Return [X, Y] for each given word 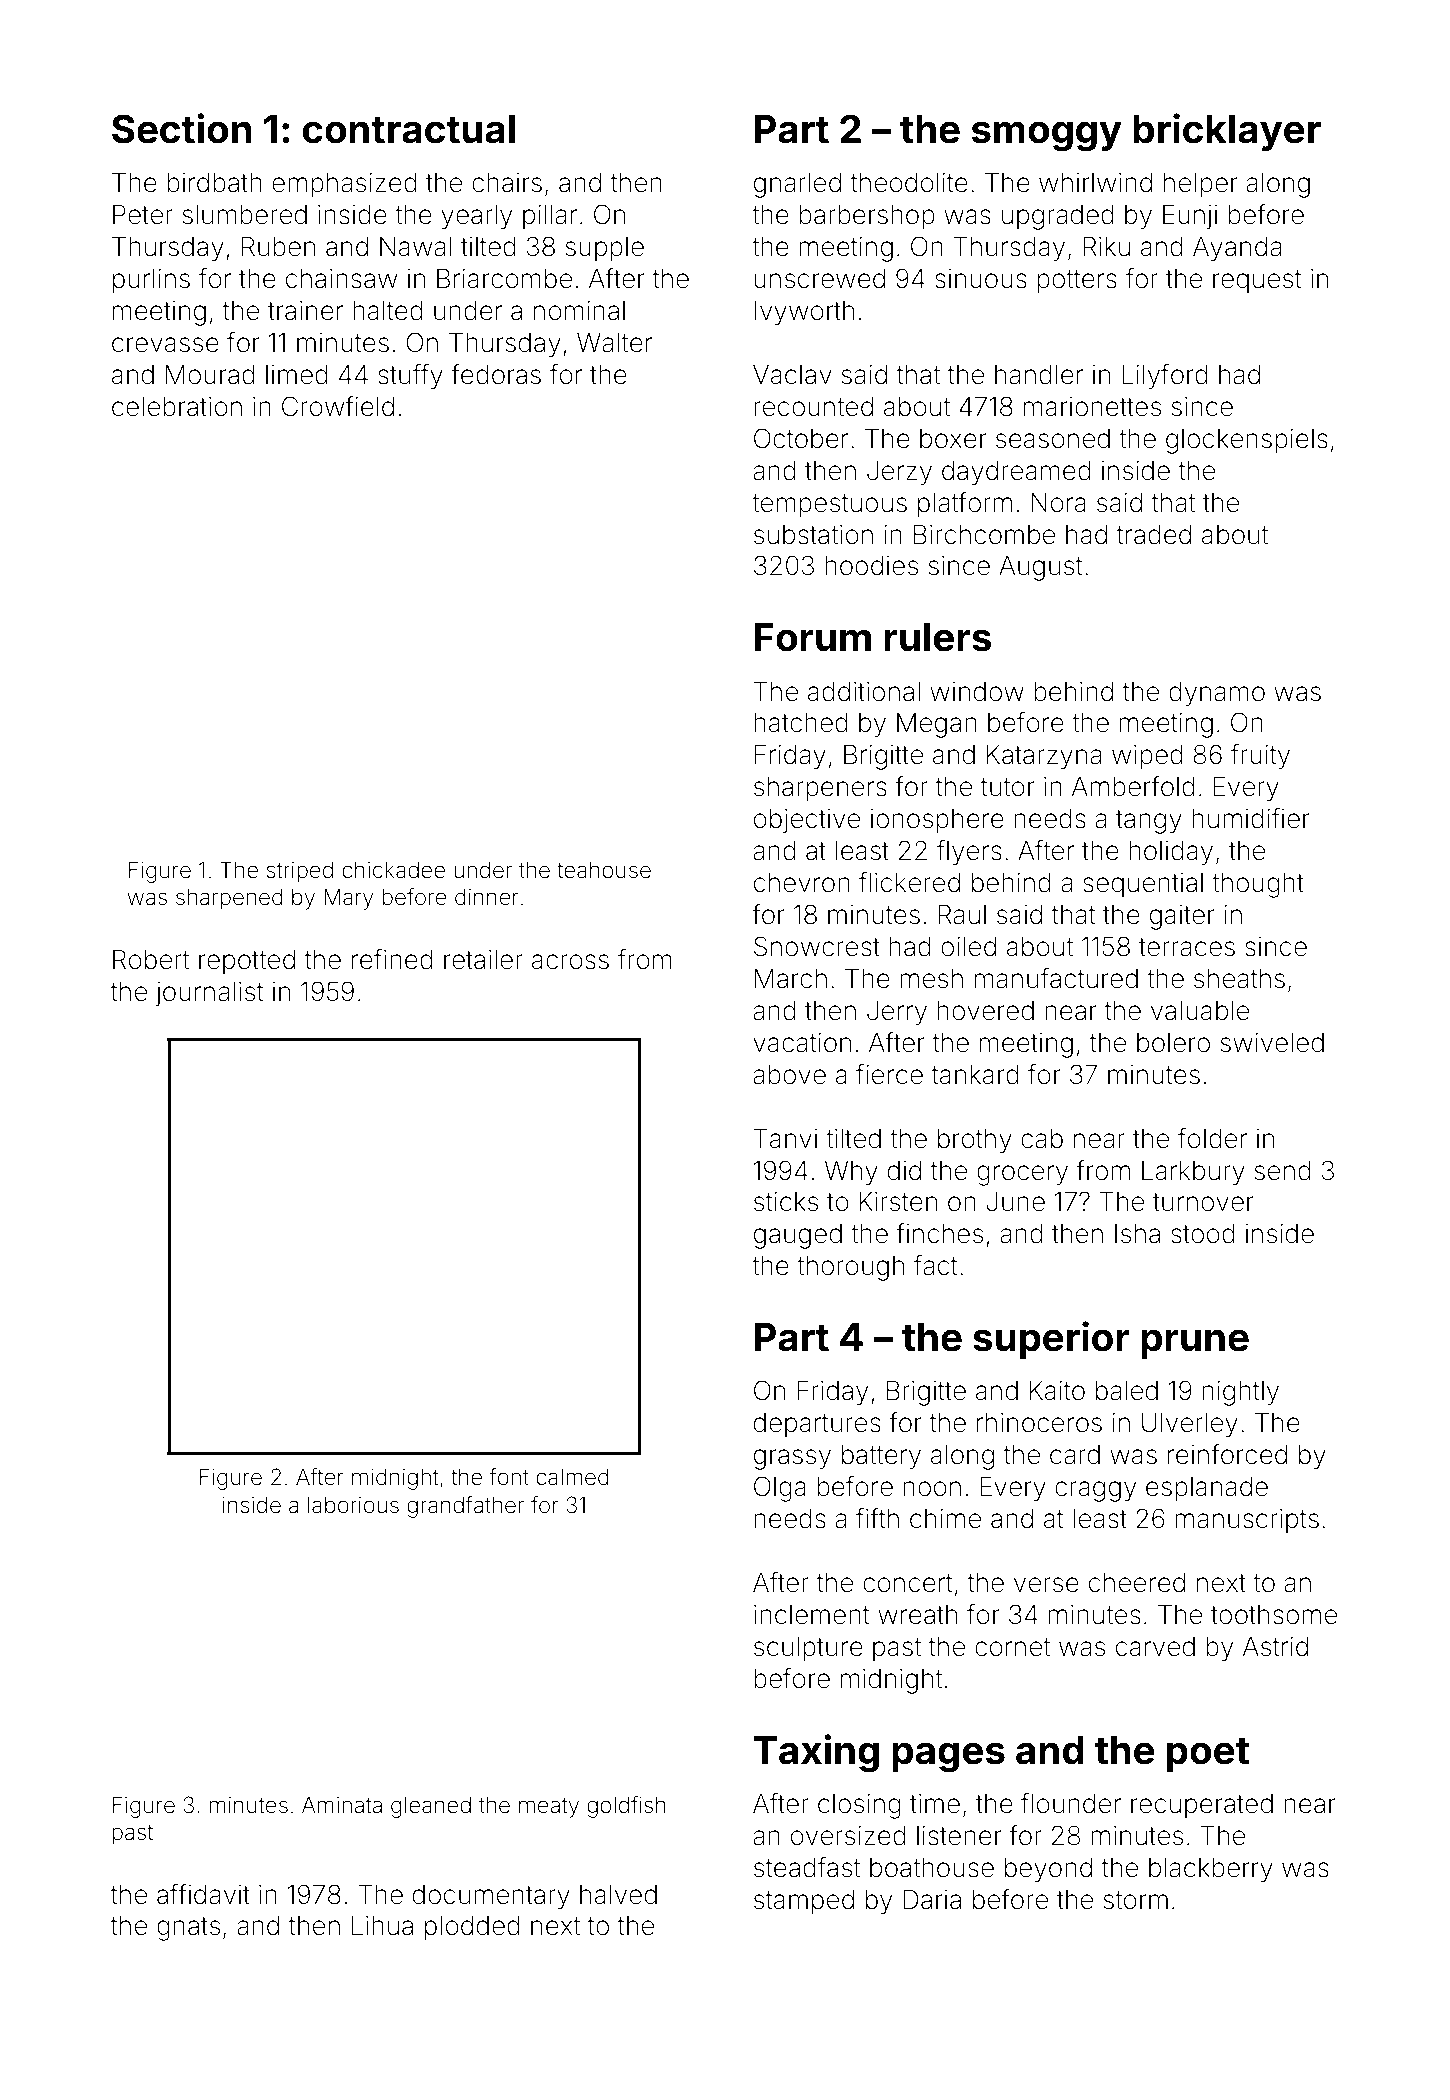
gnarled [797, 185]
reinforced [1227, 1454]
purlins [151, 281]
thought [1258, 885]
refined [392, 959]
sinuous [981, 279]
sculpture [808, 1649]
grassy [792, 1459]
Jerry [897, 1013]
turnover [1203, 1202]
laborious [353, 1505]
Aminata [342, 1805]
